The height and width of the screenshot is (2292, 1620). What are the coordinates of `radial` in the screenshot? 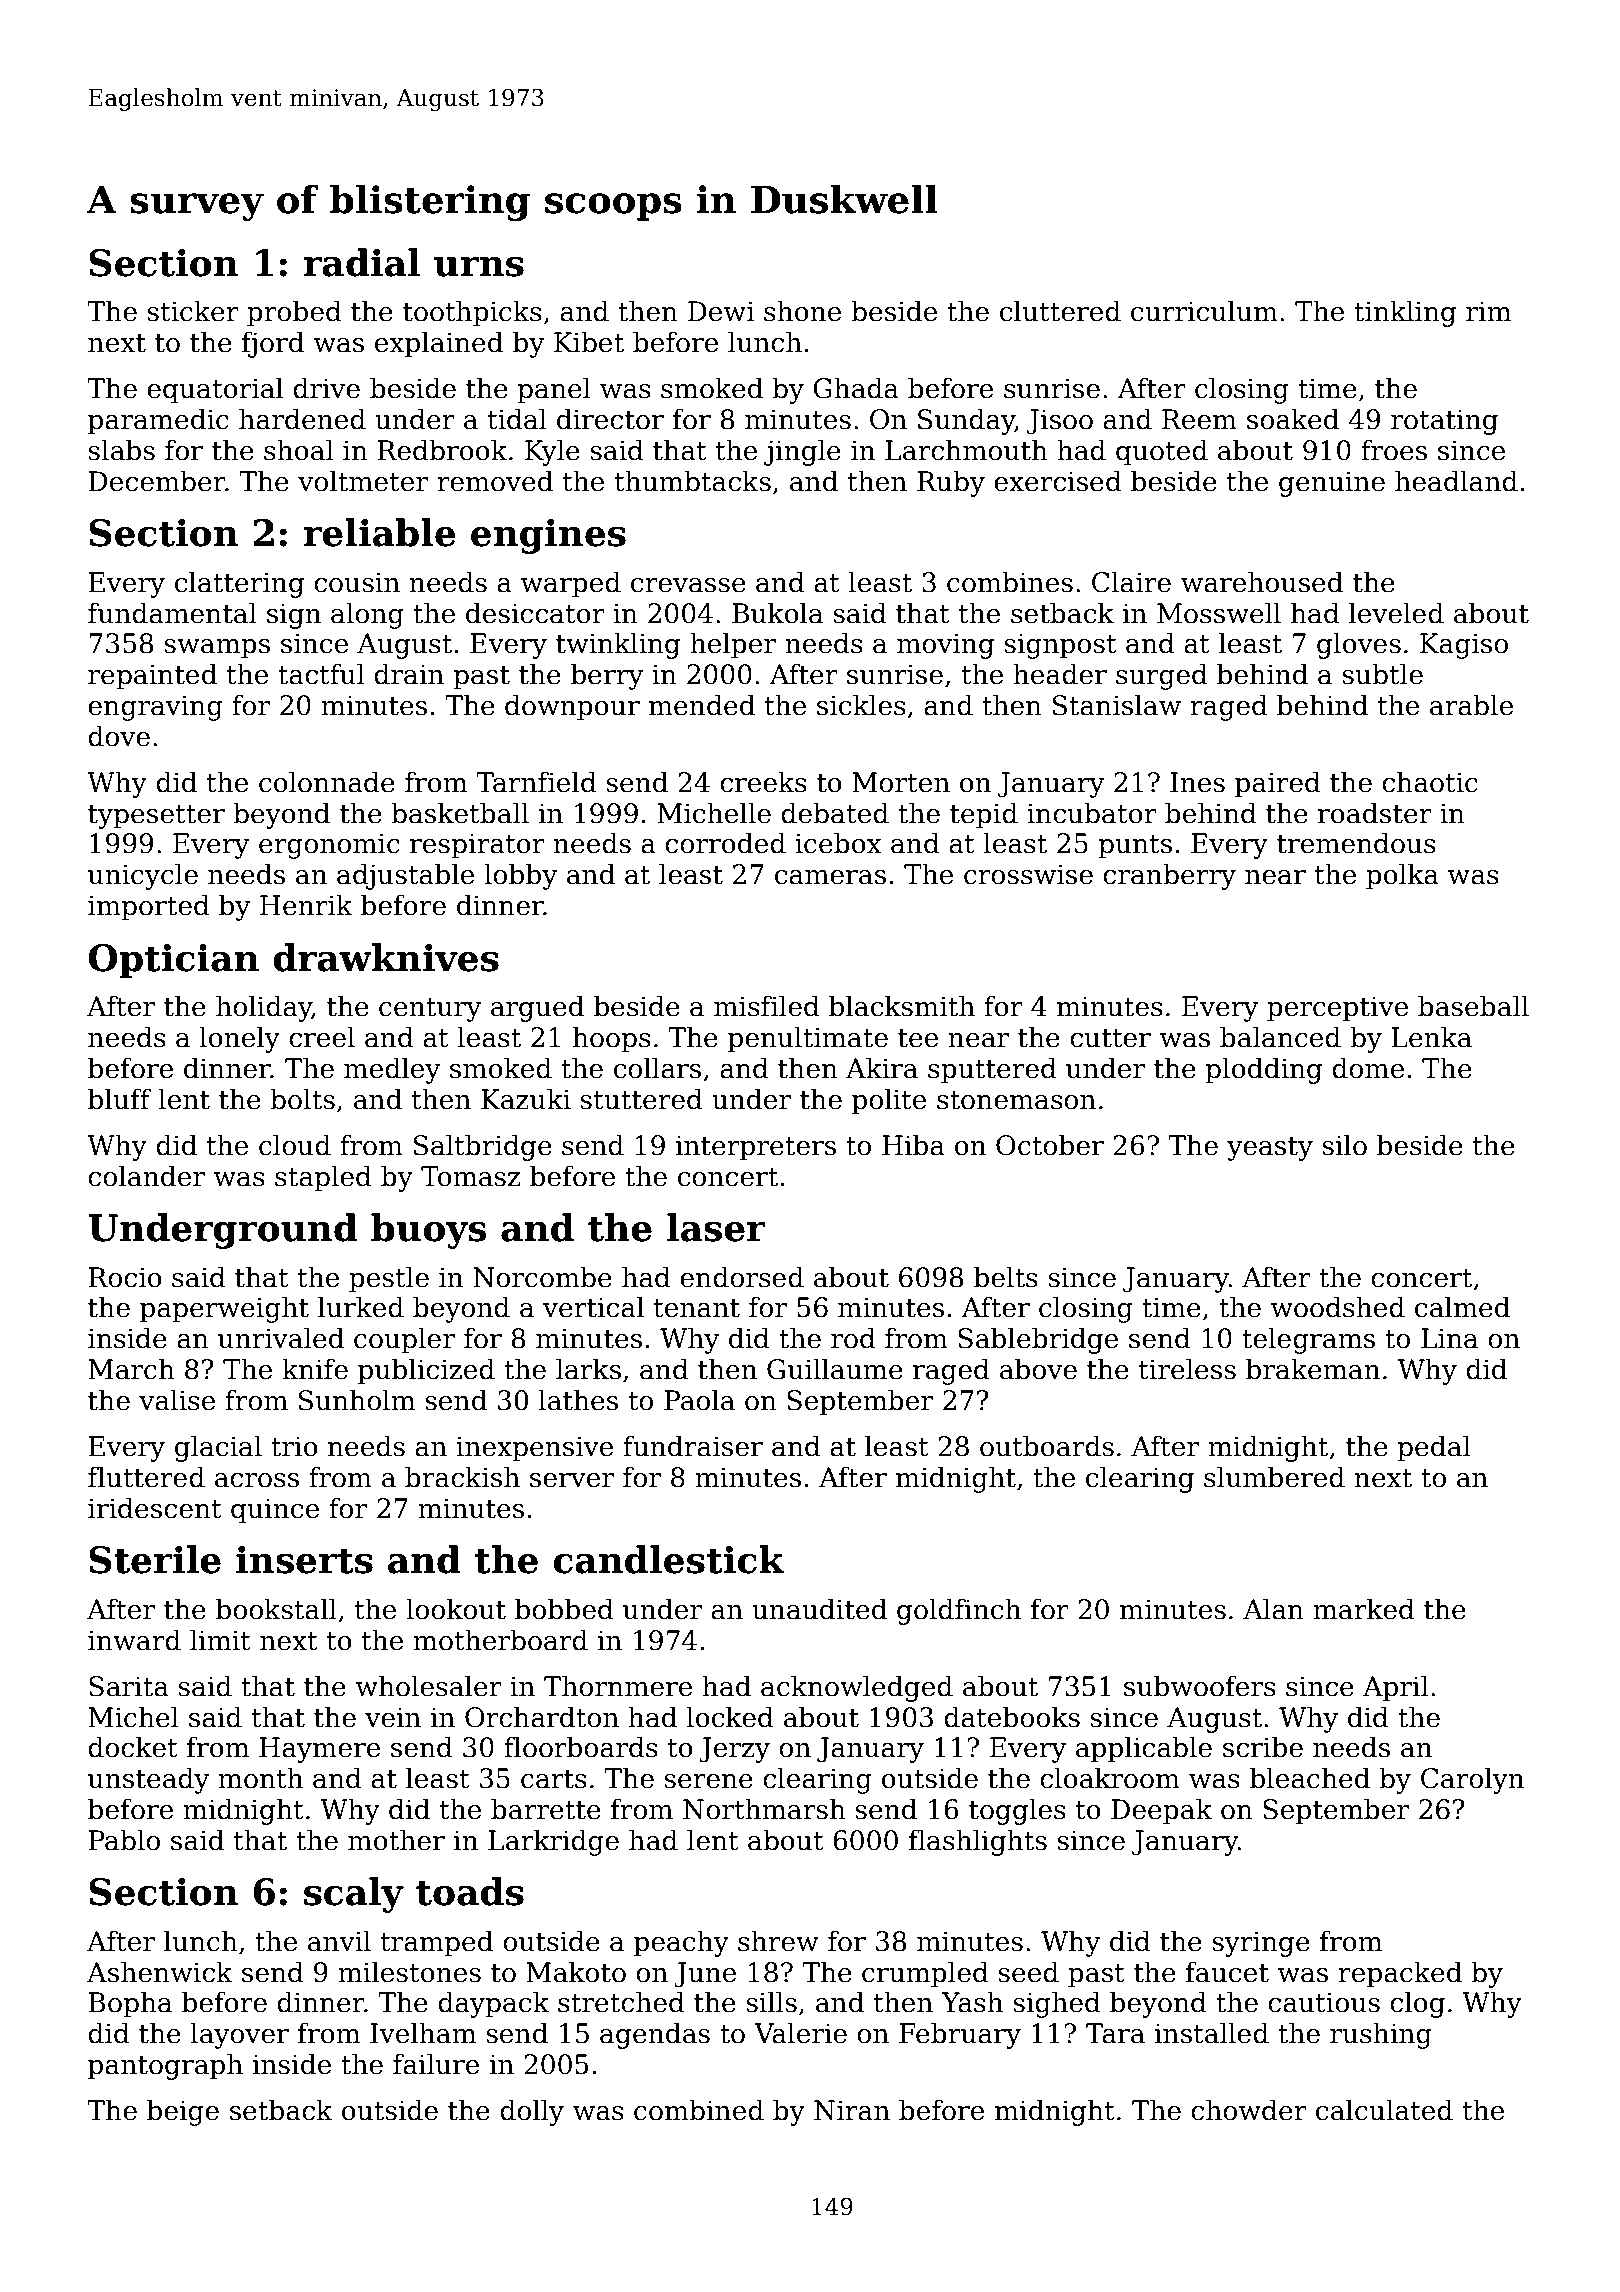 It's located at (361, 262).
